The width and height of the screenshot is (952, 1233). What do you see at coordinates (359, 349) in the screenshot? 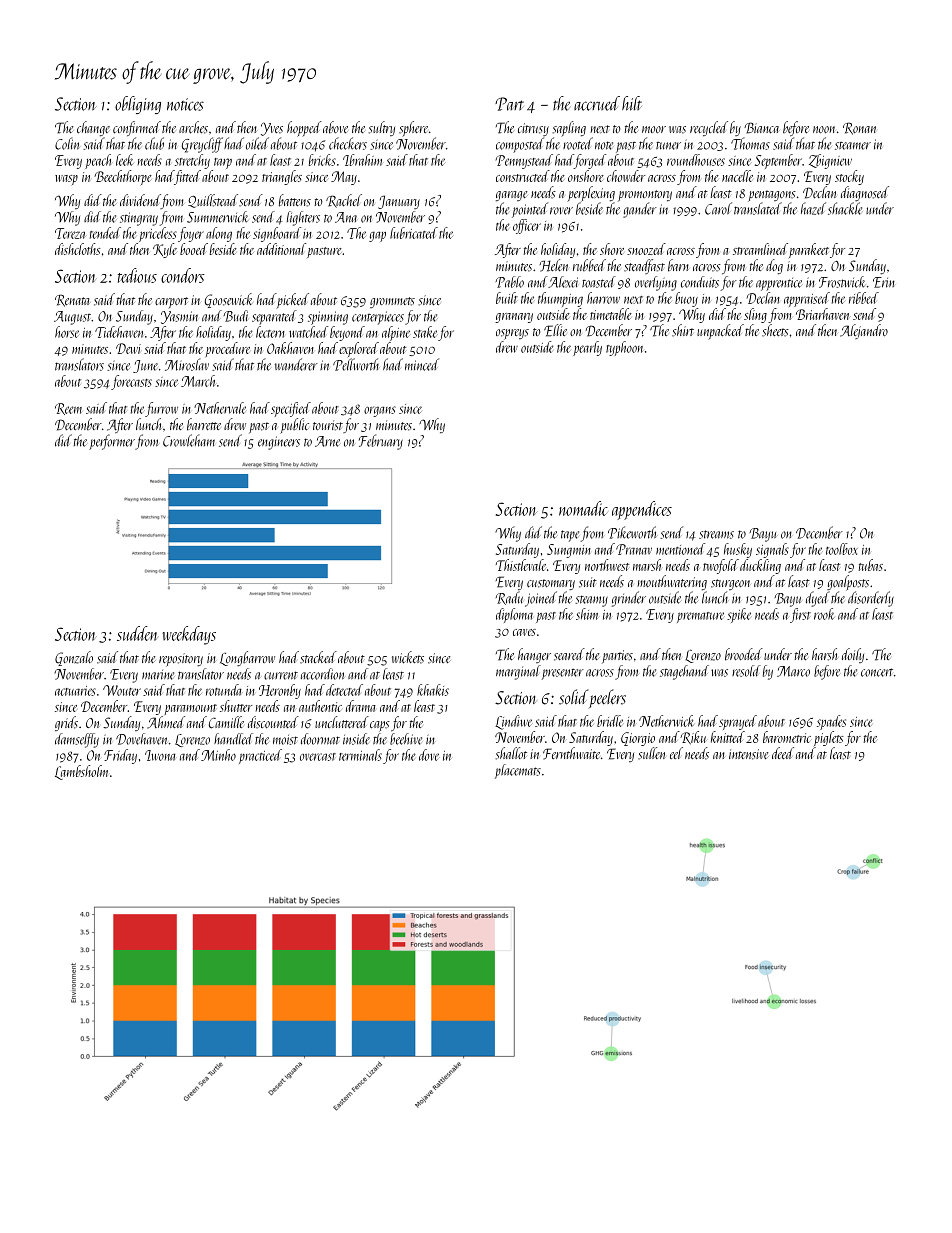
I see `explored` at bounding box center [359, 349].
